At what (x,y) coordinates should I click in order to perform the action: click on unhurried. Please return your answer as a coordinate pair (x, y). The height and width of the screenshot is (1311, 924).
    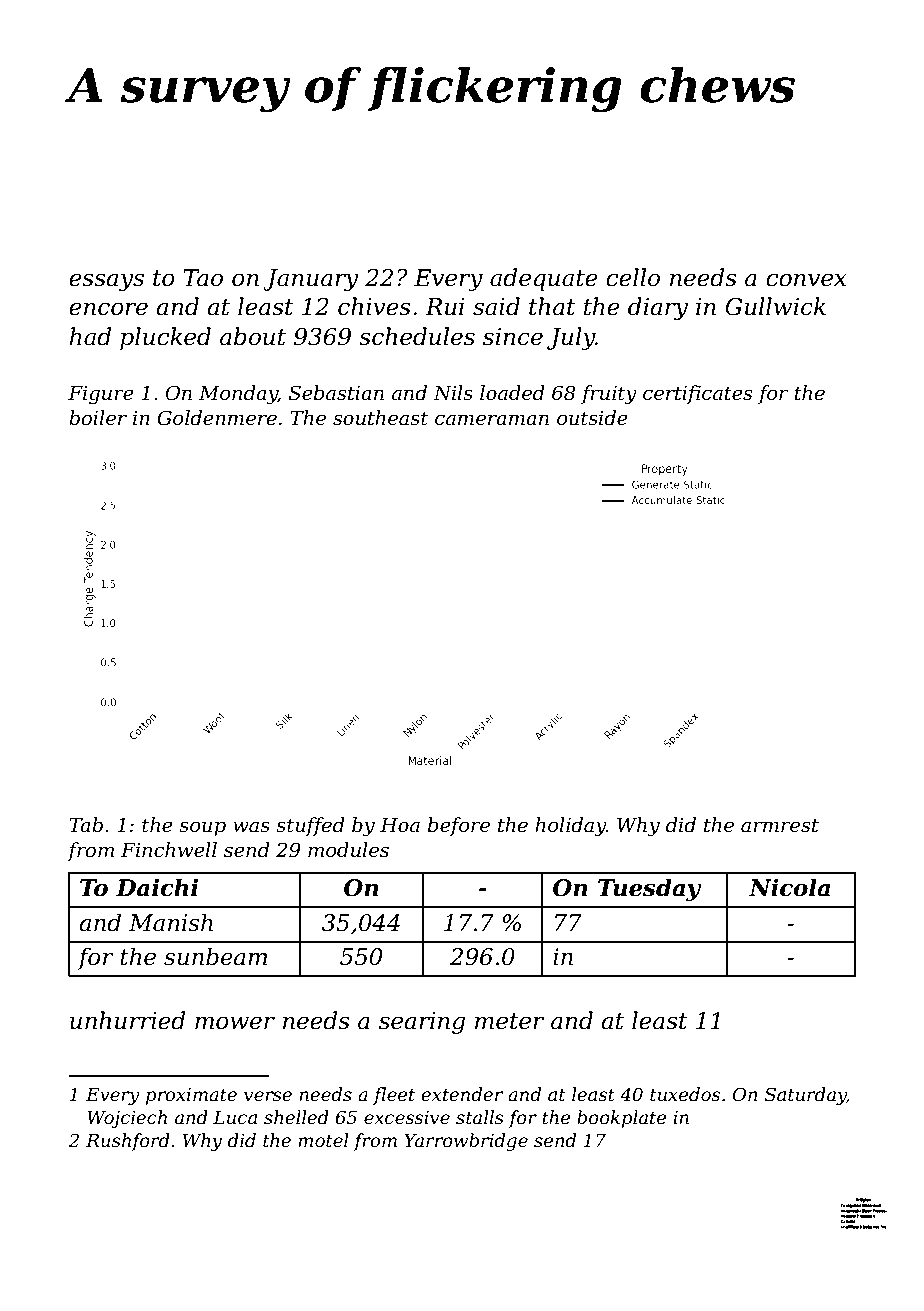
    Looking at the image, I should click on (127, 1020).
